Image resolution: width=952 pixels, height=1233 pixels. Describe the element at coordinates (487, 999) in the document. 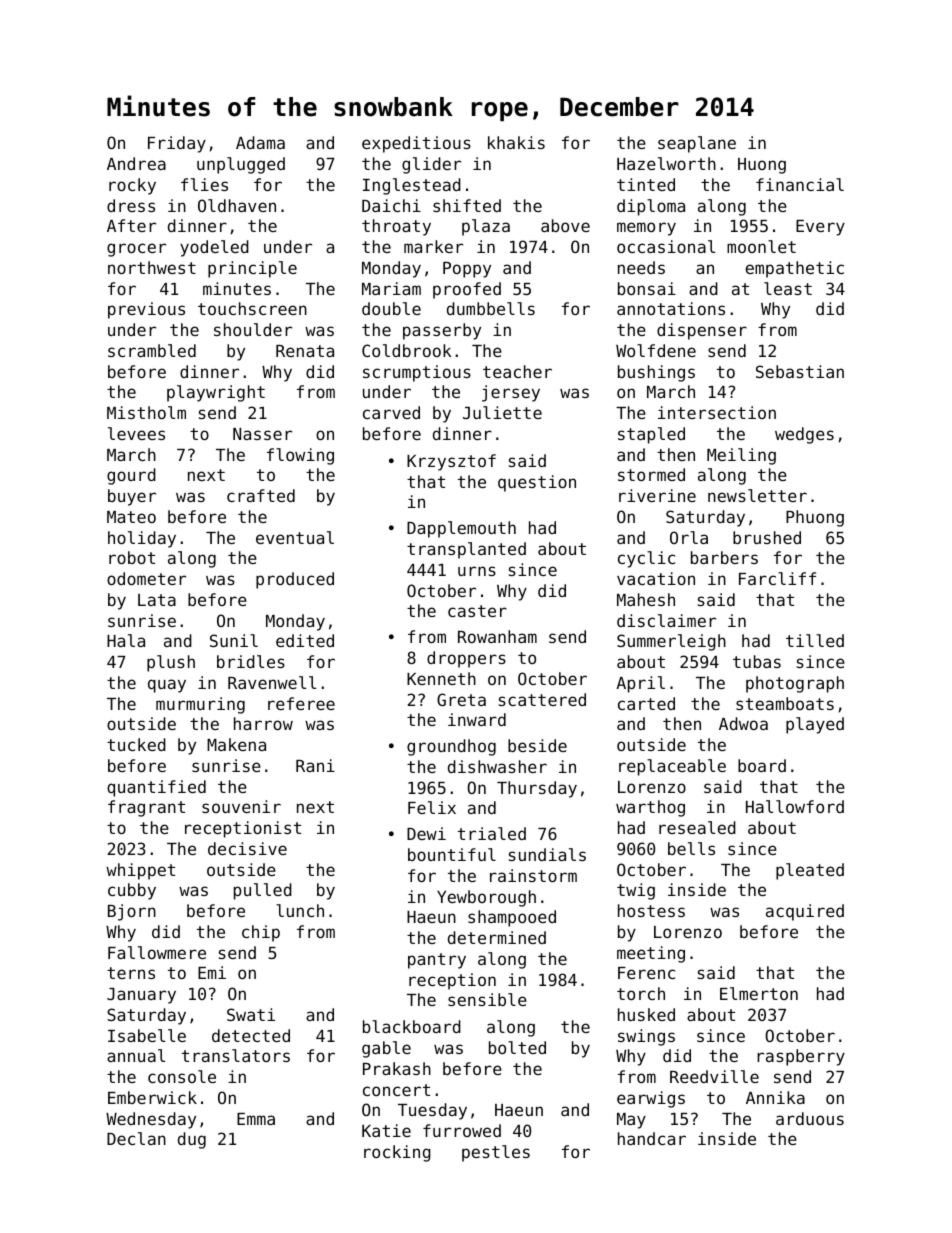

I see `sensible` at that location.
